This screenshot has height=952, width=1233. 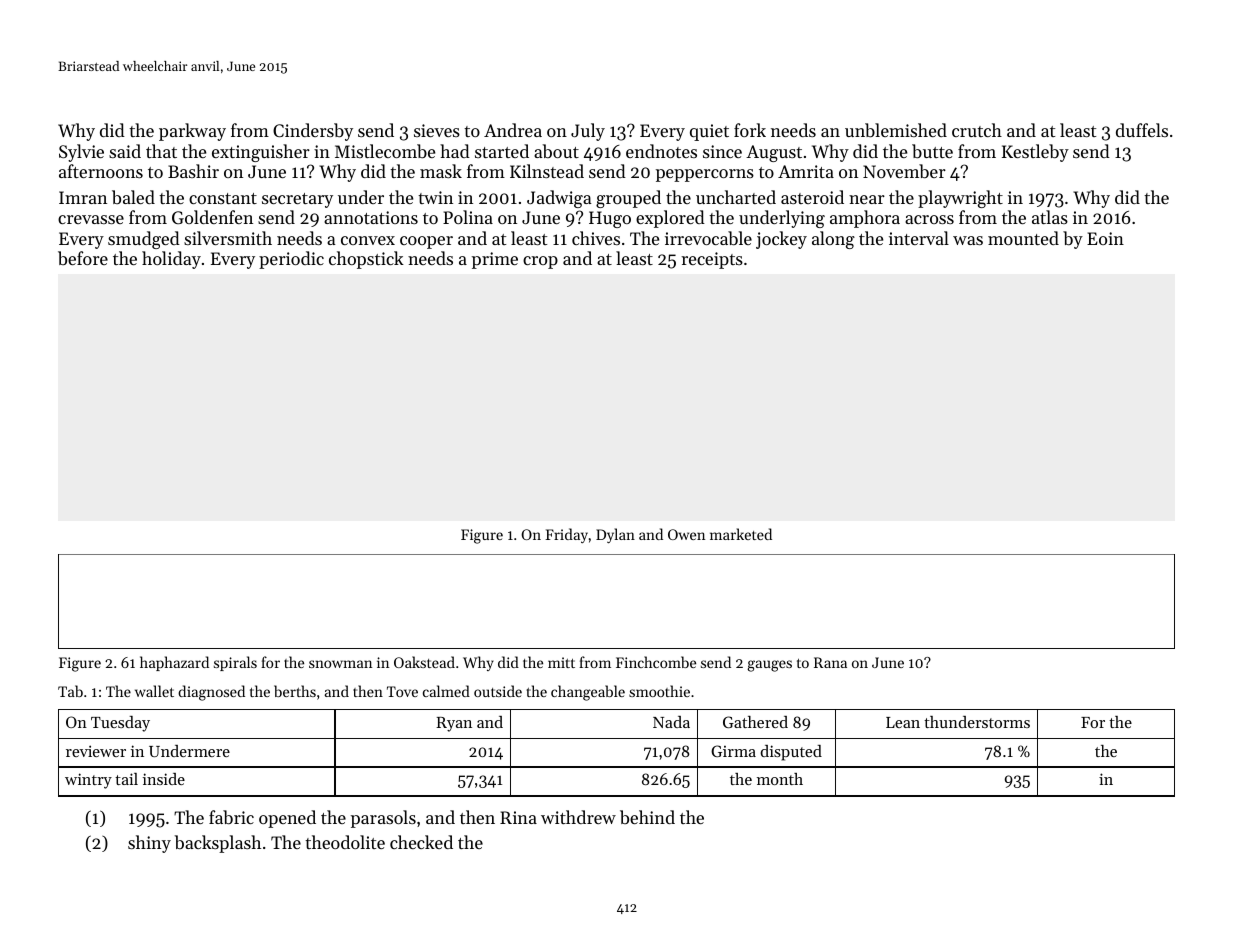 I want to click on Rana, so click(x=830, y=662).
